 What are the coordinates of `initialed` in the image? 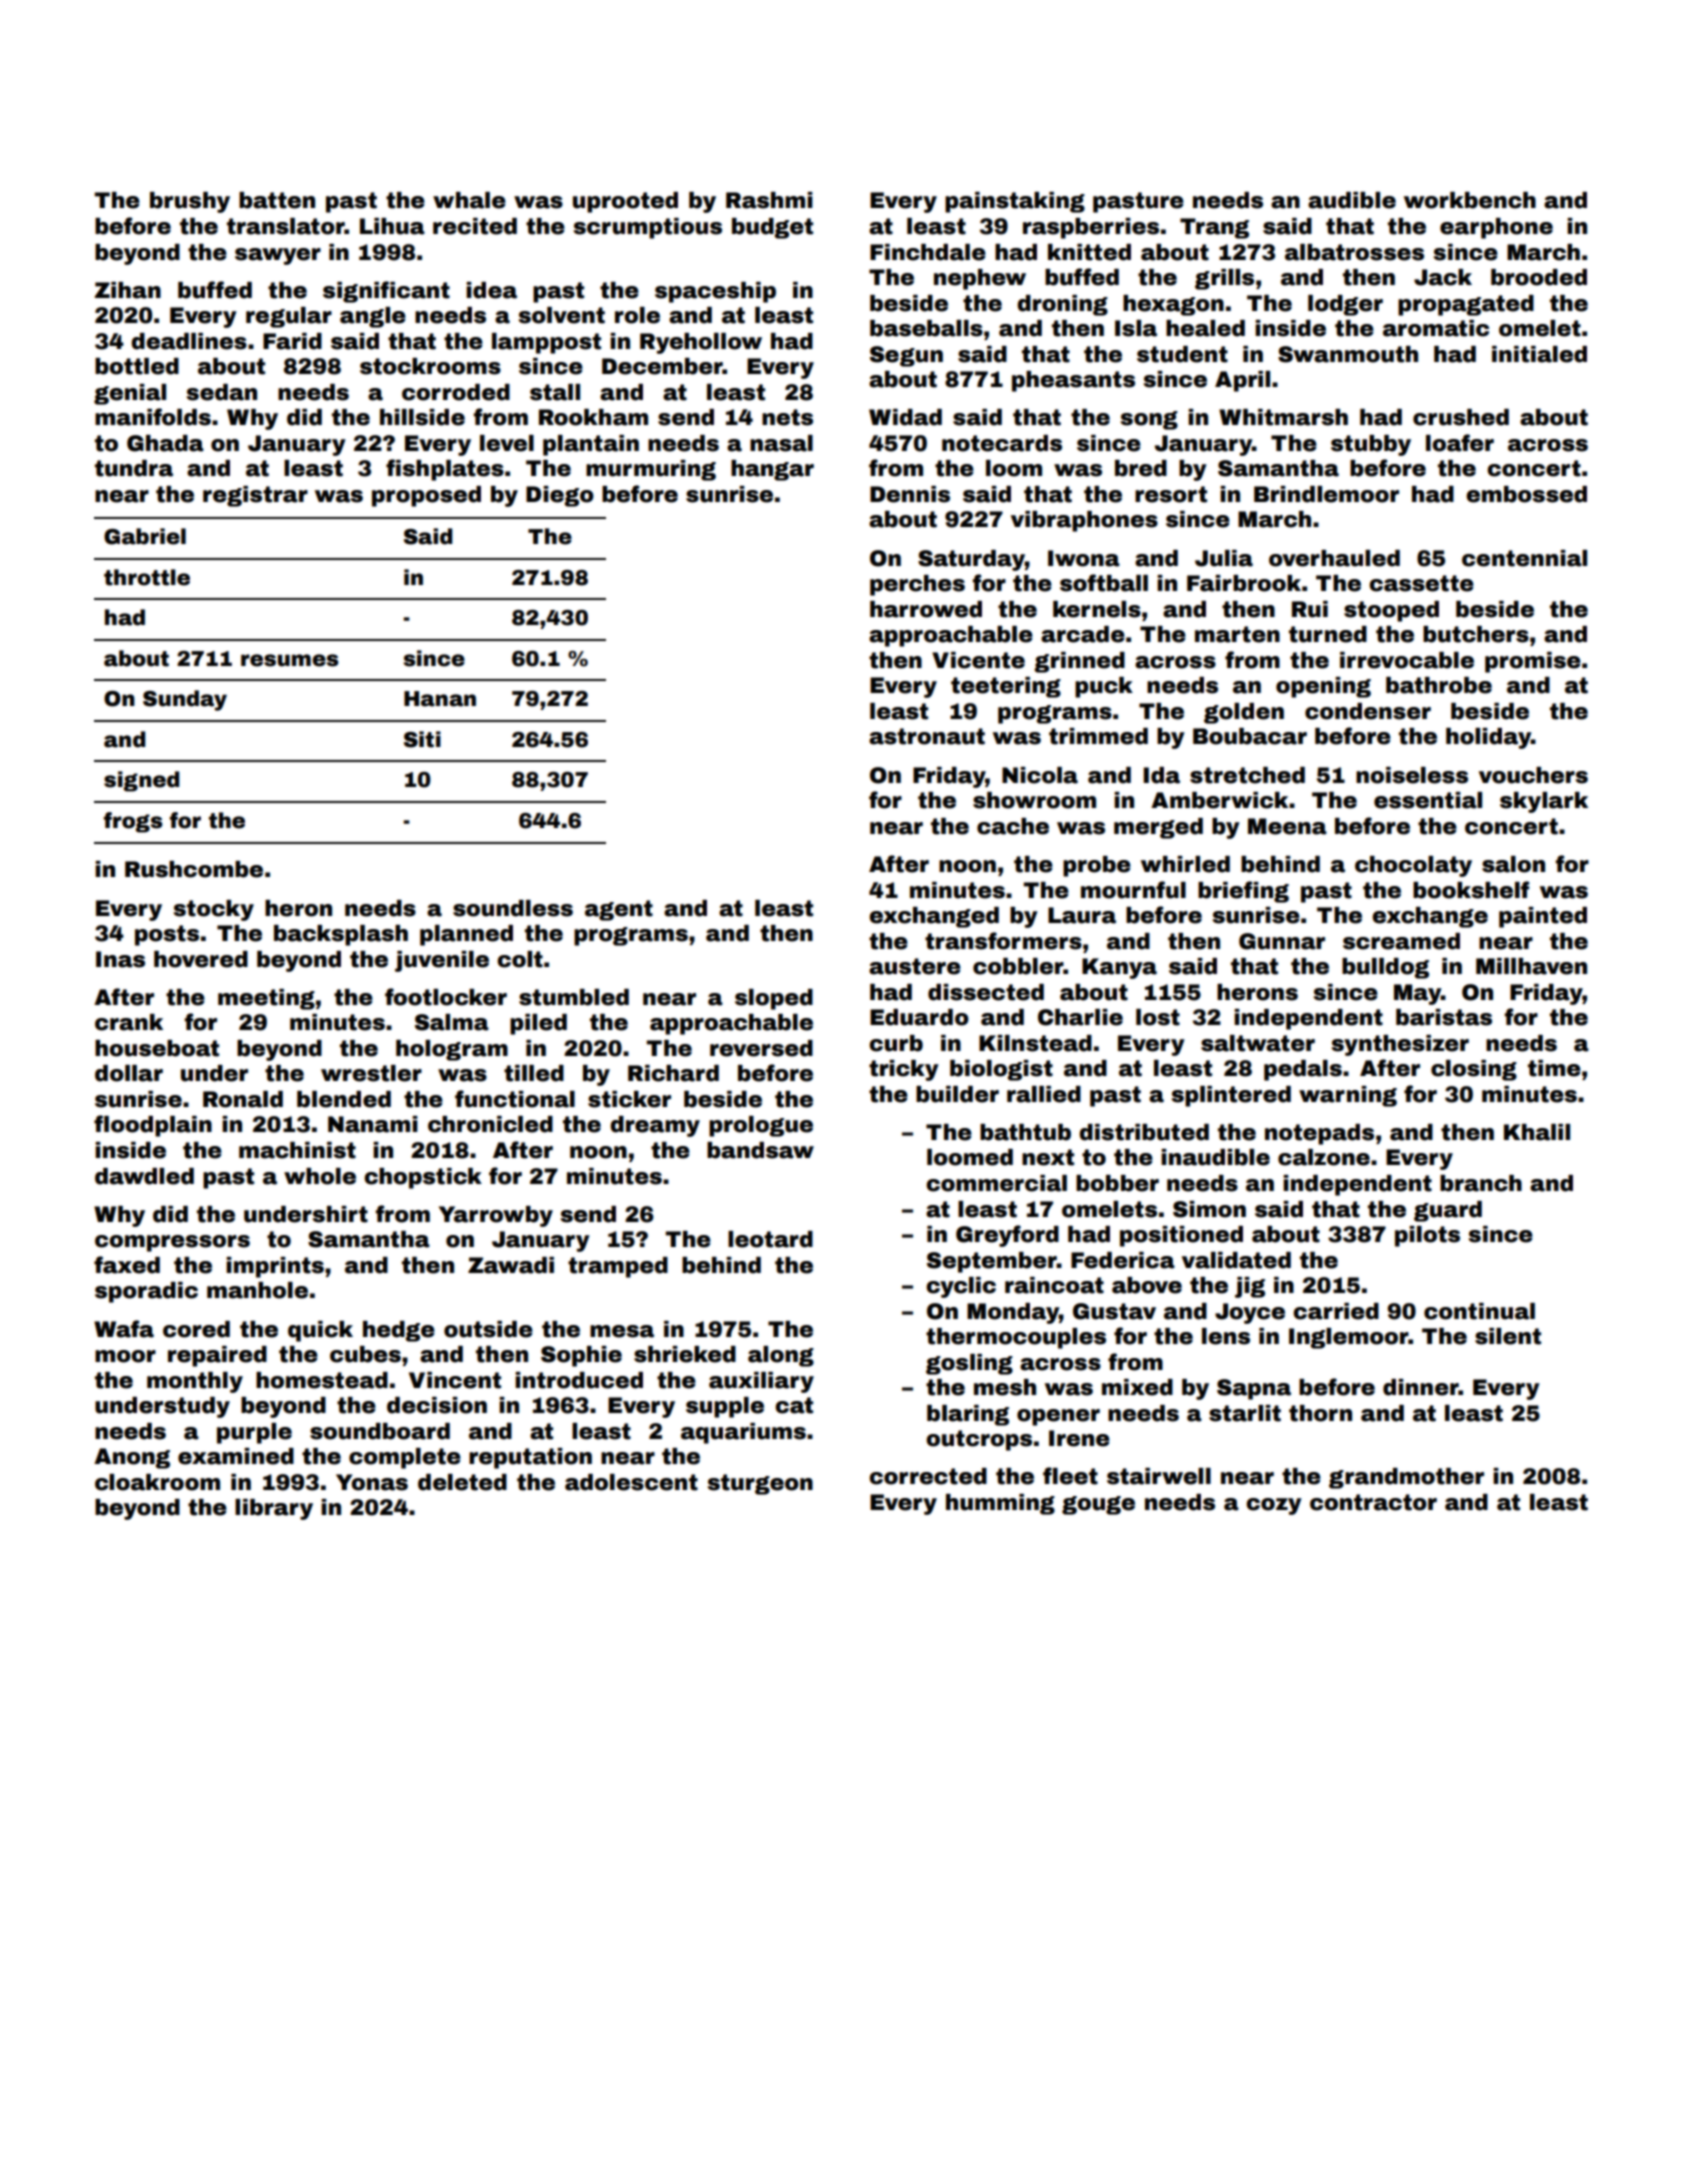 It's located at (1539, 354).
